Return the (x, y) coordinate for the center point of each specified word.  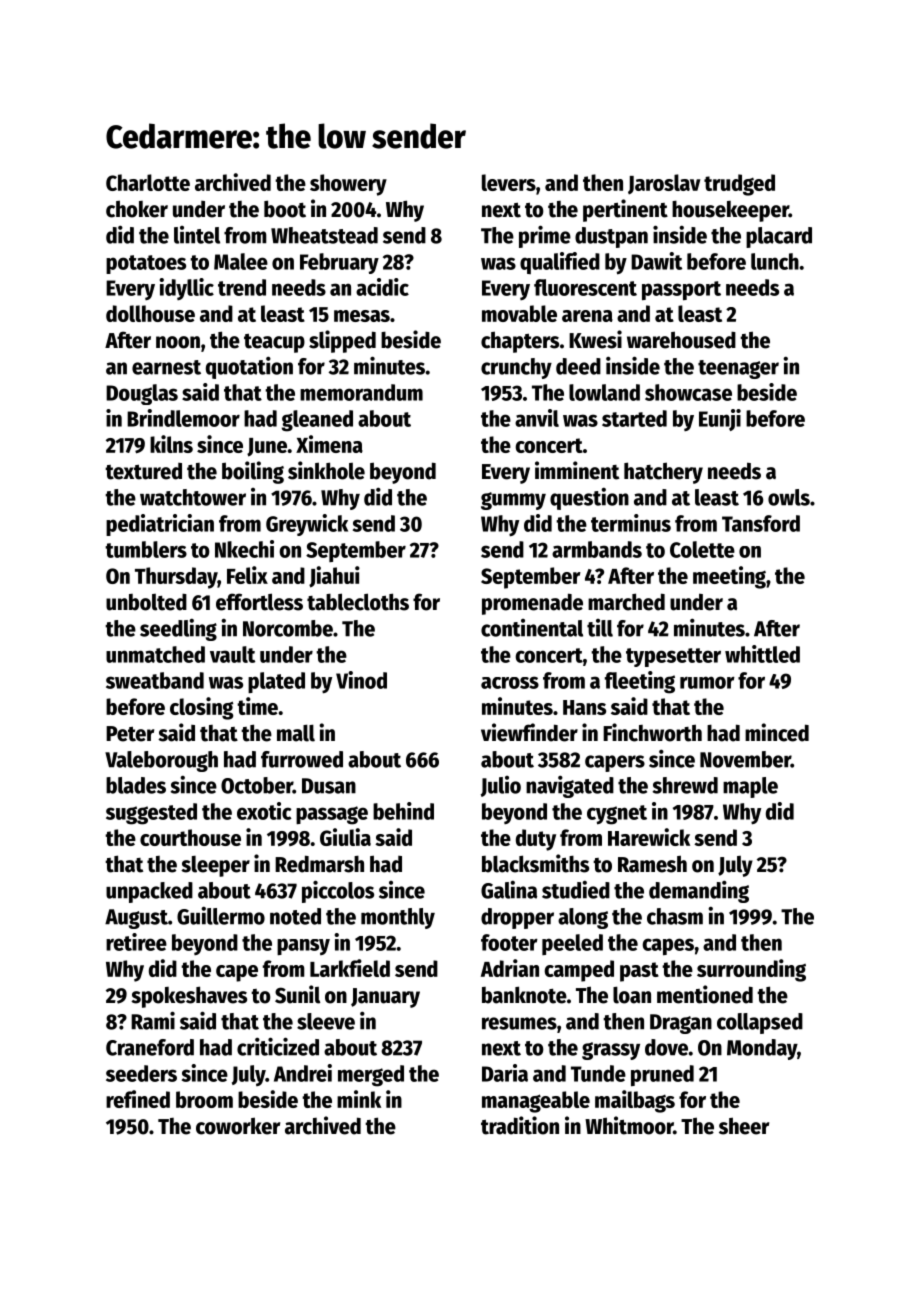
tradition (520, 1125)
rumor (707, 682)
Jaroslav (664, 184)
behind (403, 811)
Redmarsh (319, 864)
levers (509, 182)
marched (626, 602)
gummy (513, 501)
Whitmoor (629, 1125)
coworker (238, 1126)
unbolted (146, 602)
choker (137, 209)
